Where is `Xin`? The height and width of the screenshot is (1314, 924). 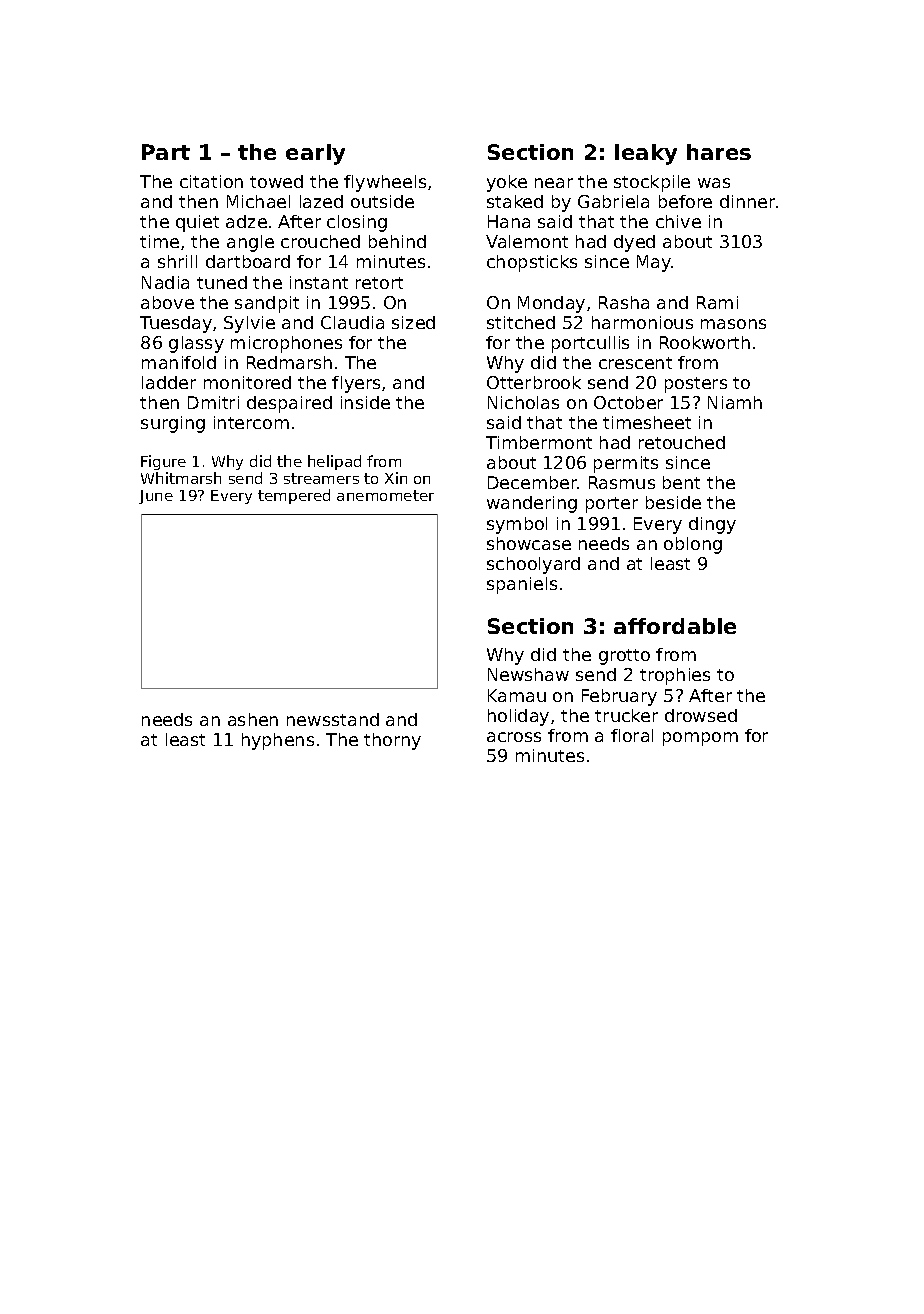
Xin is located at coordinates (396, 478).
